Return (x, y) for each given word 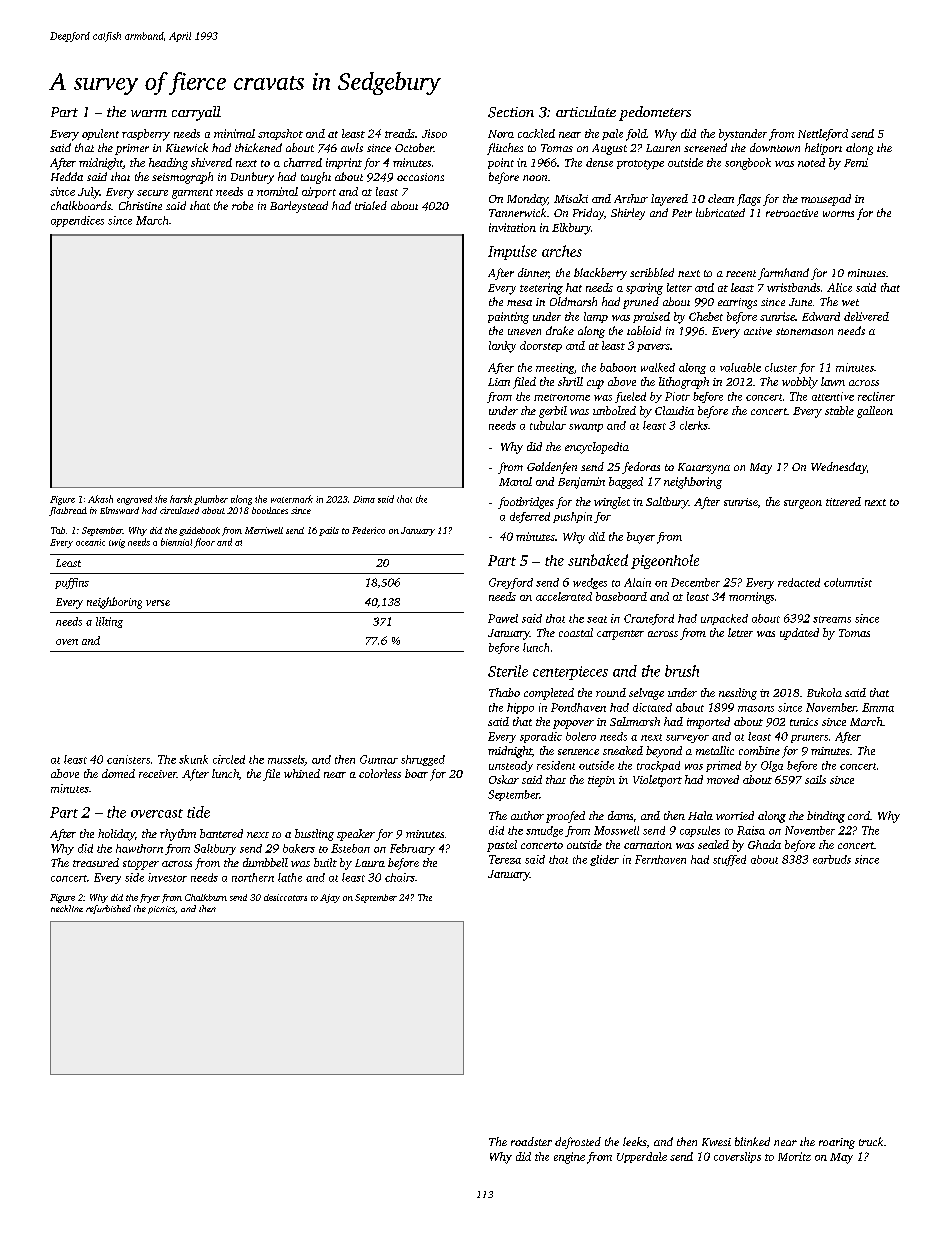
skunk (193, 759)
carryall (196, 113)
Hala (700, 815)
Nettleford (823, 135)
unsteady (511, 766)
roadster (531, 1141)
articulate (586, 111)
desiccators (285, 897)
